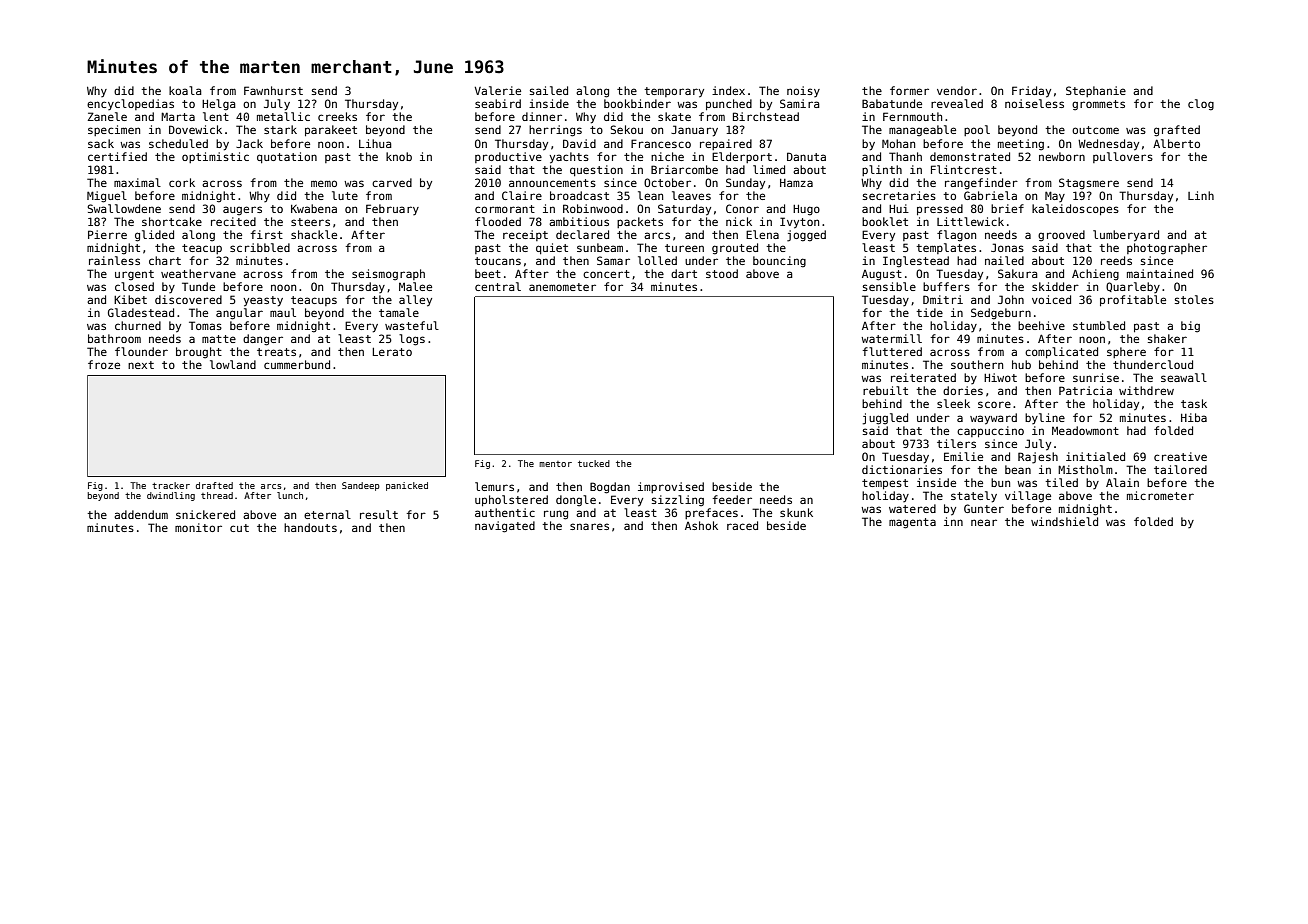  Describe the element at coordinates (1031, 92) in the image. I see `Friday` at that location.
